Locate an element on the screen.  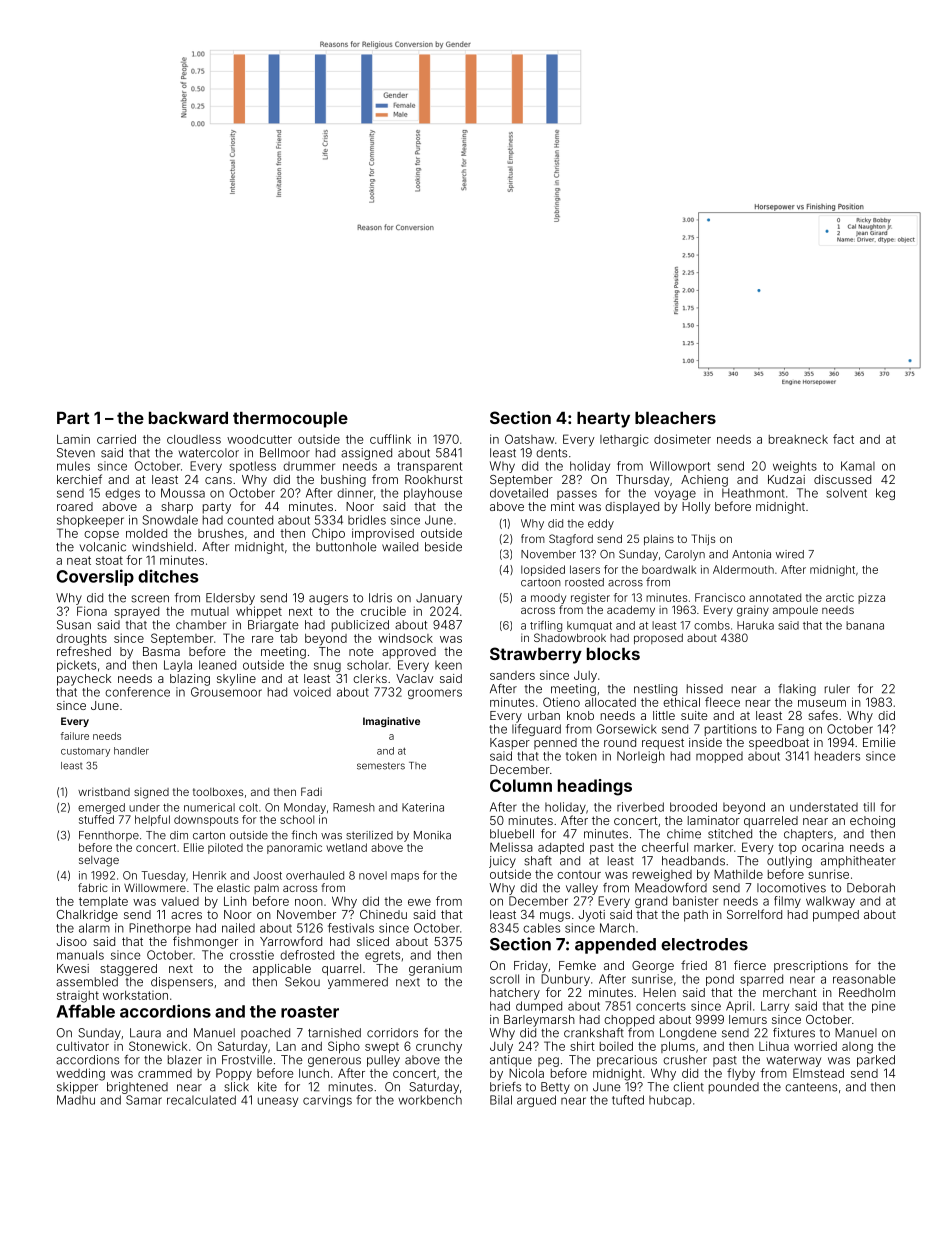
slick is located at coordinates (236, 1087).
